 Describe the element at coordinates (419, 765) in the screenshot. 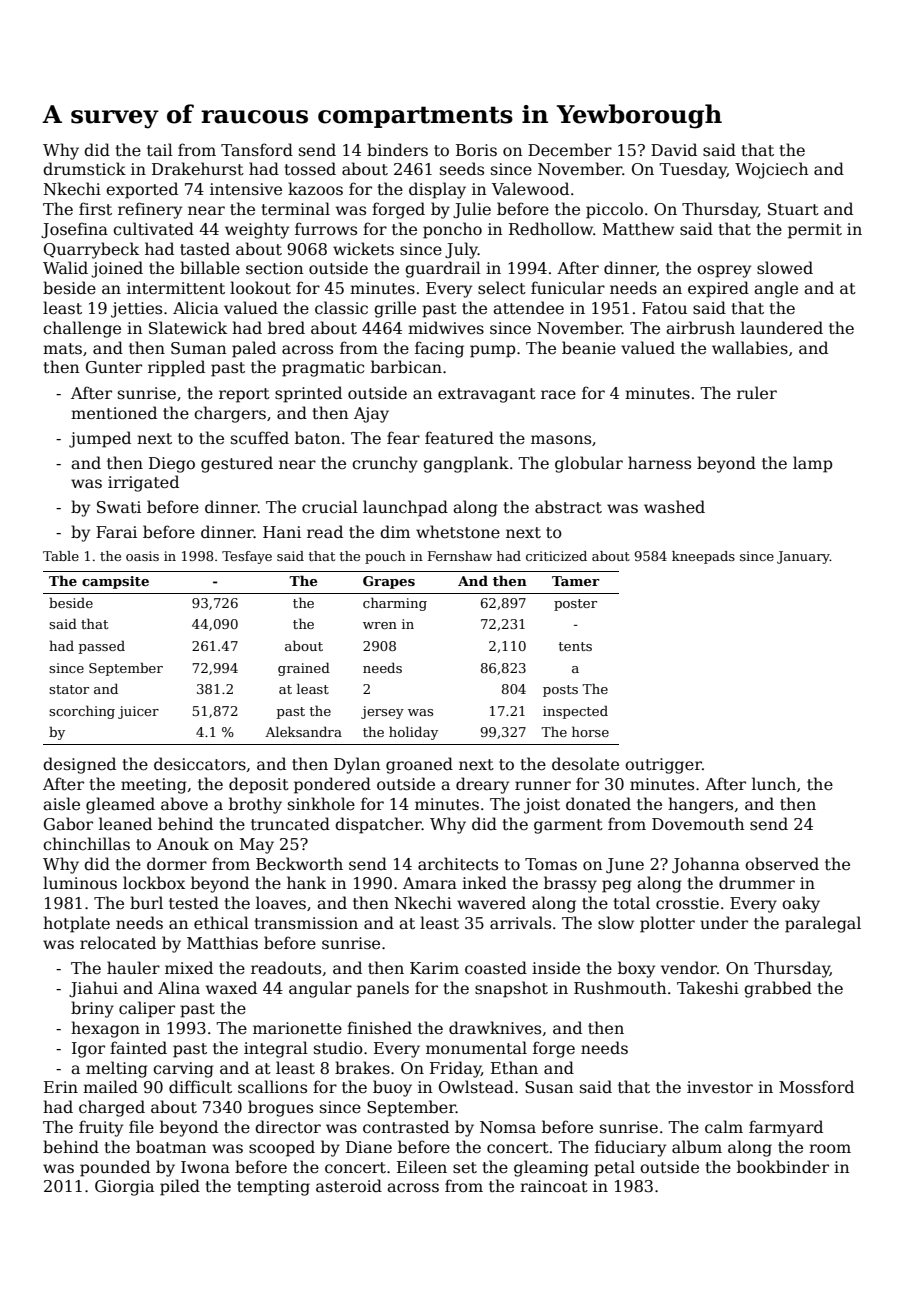

I see `groaned` at that location.
